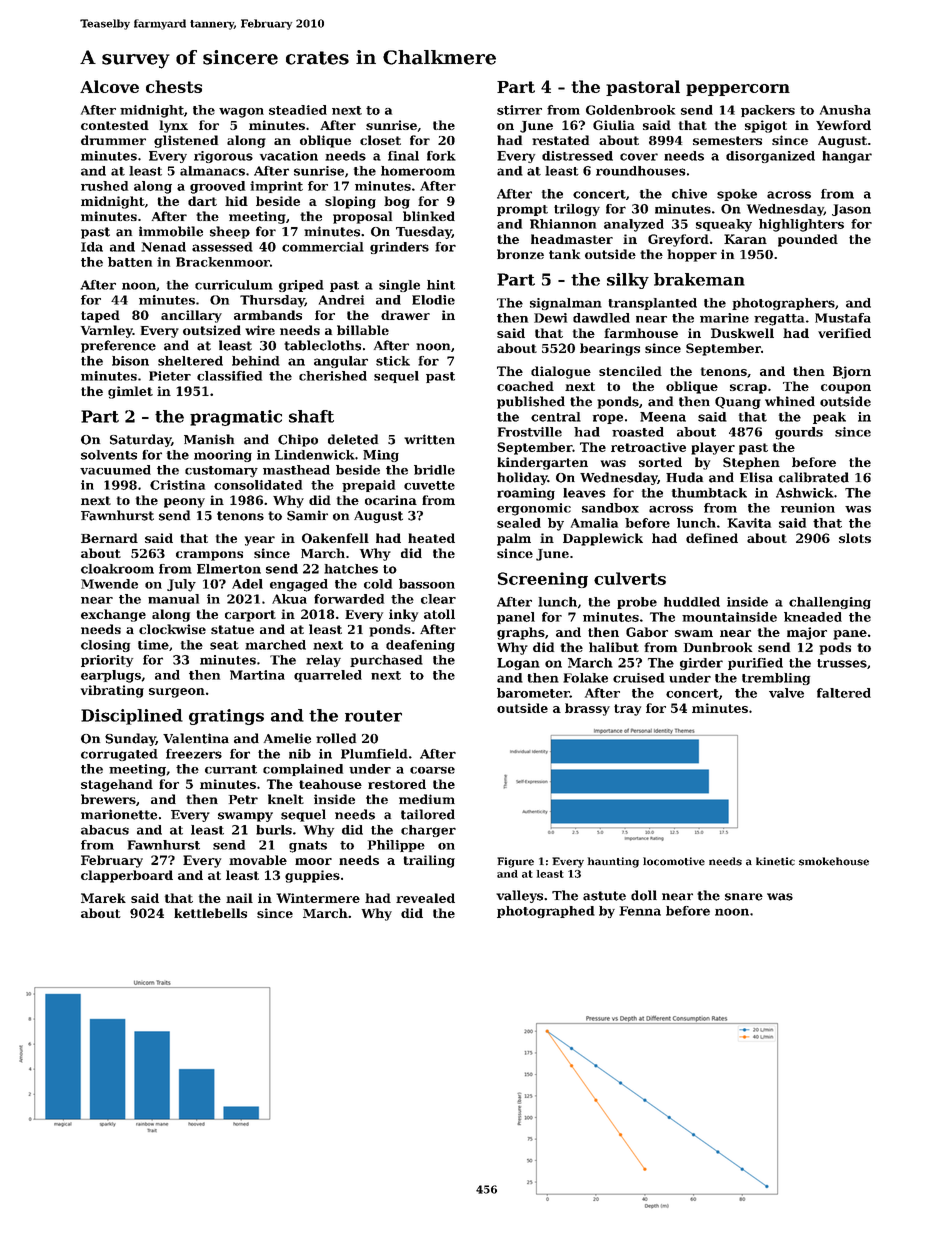  I want to click on palm, so click(514, 539).
